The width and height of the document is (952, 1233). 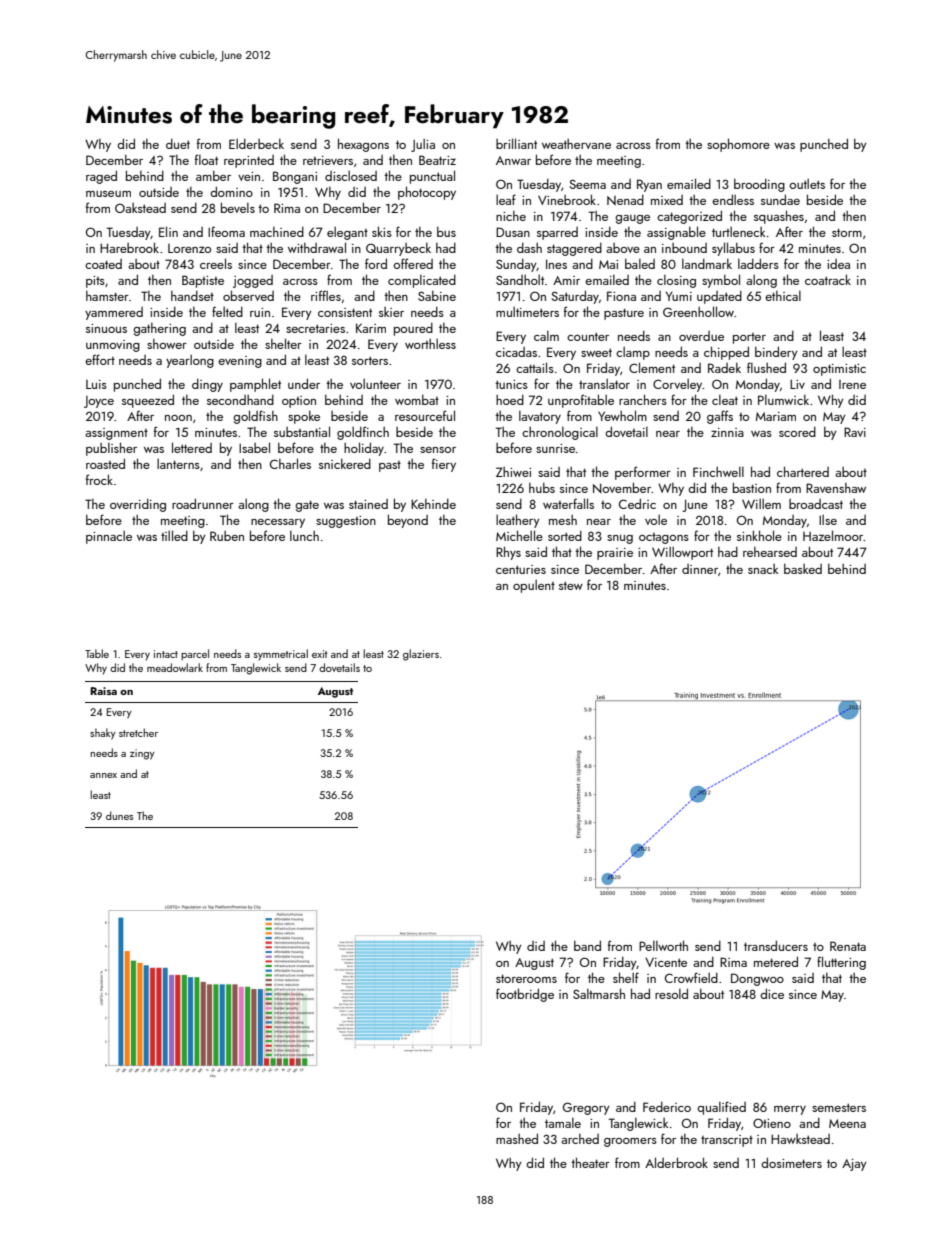 What do you see at coordinates (847, 232) in the document?
I see `storm` at bounding box center [847, 232].
